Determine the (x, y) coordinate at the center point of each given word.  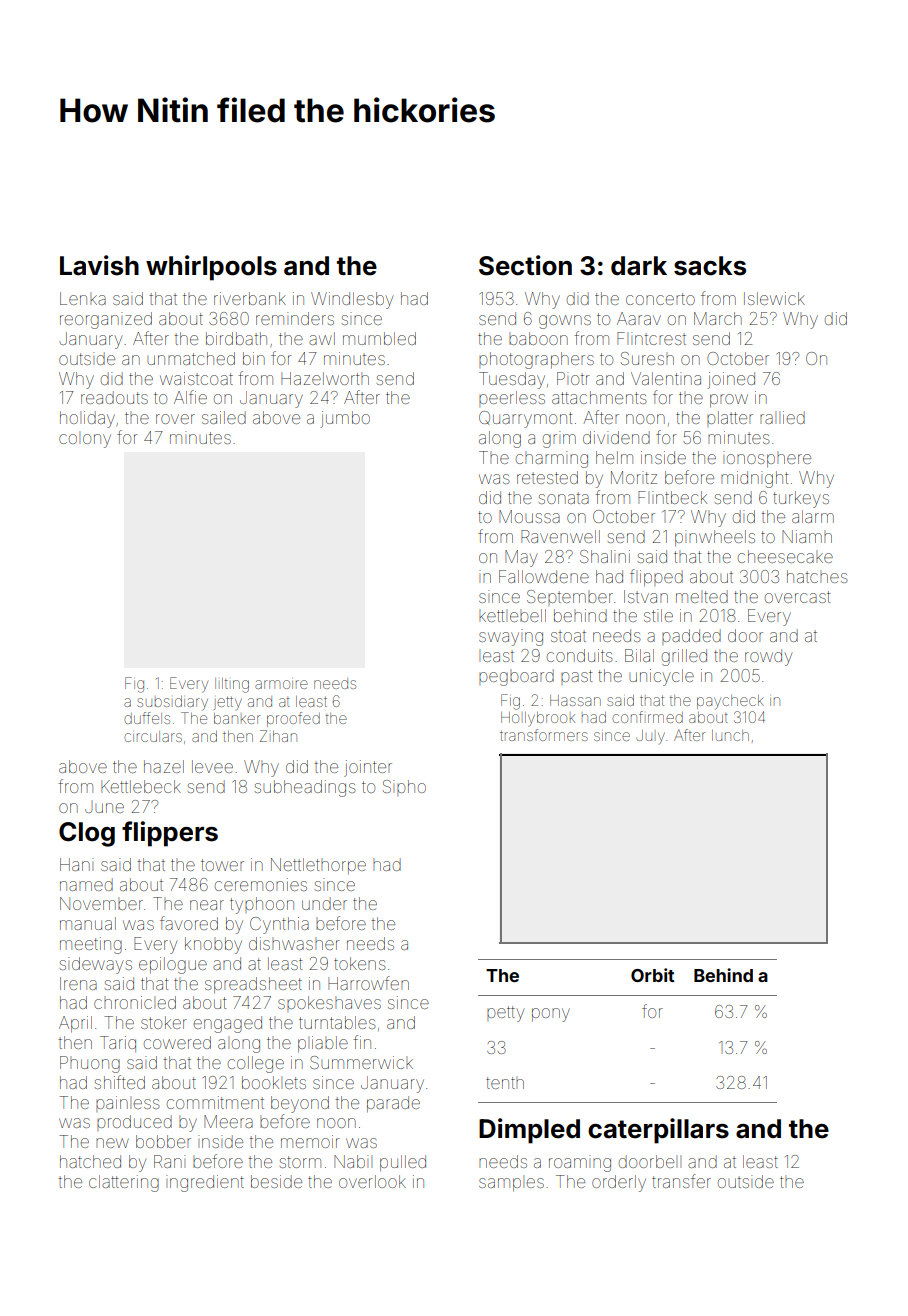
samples (511, 1183)
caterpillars (658, 1131)
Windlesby (352, 300)
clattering (124, 1183)
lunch (730, 735)
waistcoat (196, 378)
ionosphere (767, 459)
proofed (293, 719)
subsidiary (172, 703)
